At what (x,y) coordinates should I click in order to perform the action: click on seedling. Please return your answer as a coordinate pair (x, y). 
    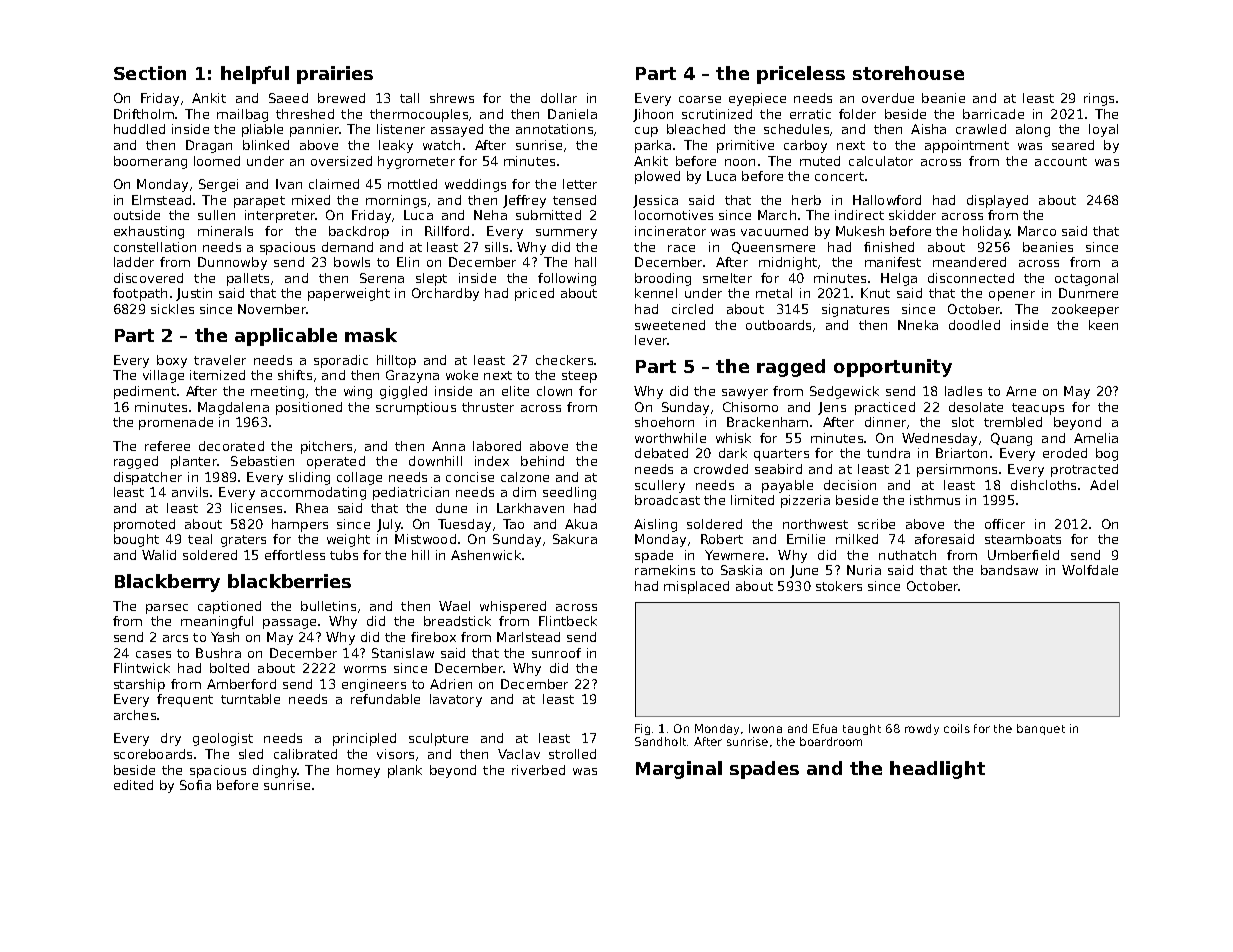
    Looking at the image, I should click on (569, 493).
